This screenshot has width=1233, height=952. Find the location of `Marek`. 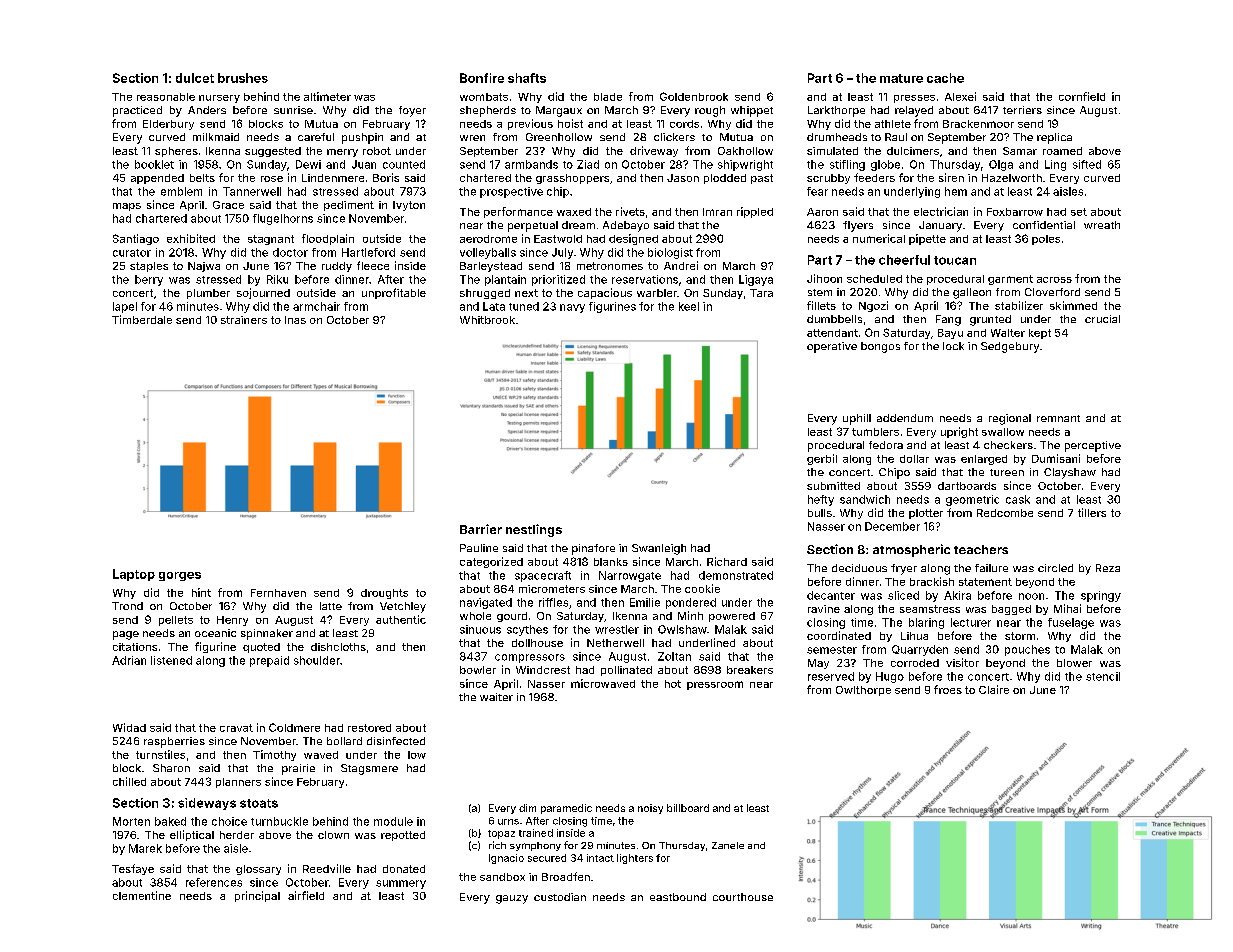

Marek is located at coordinates (145, 848).
